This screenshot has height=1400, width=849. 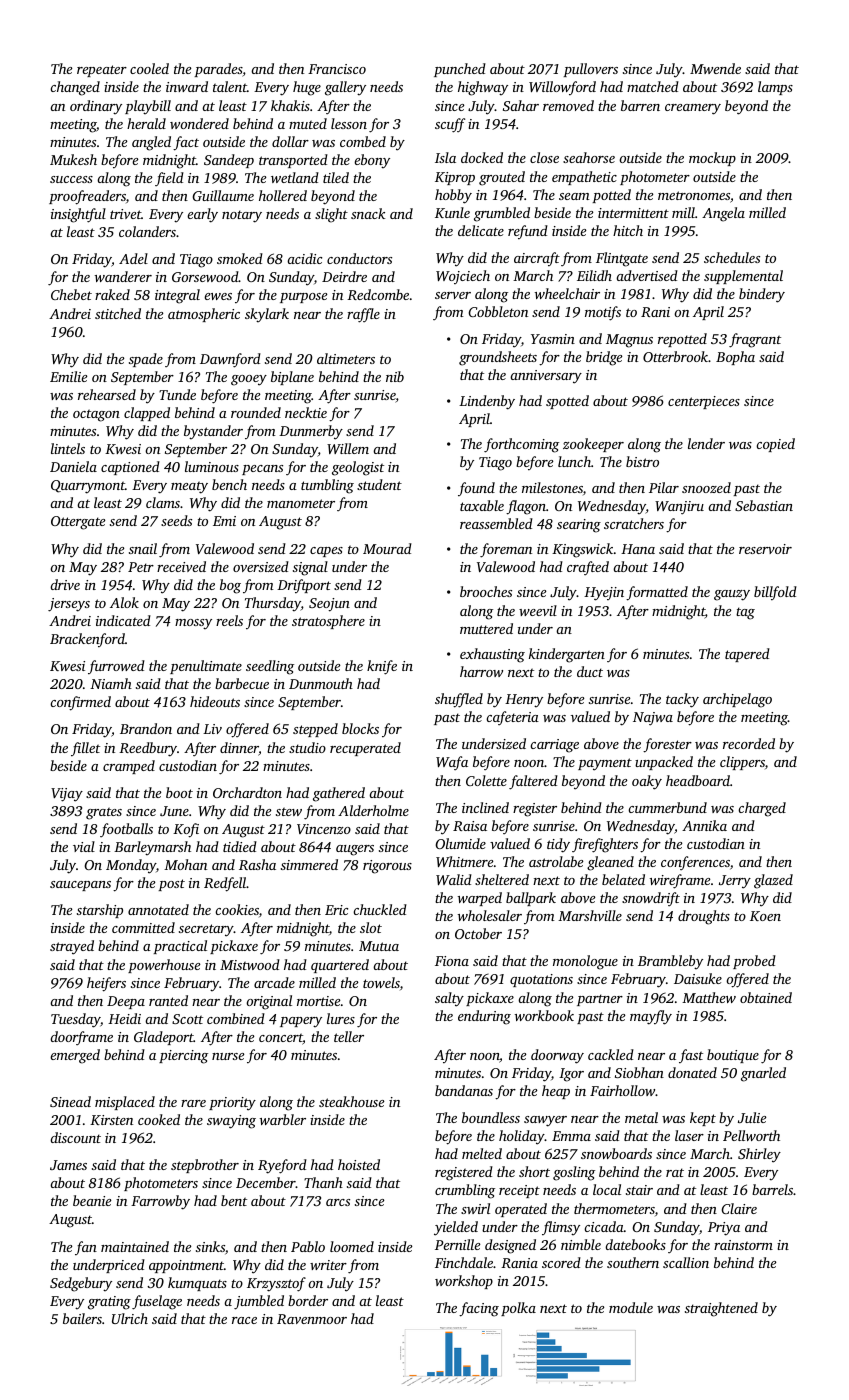 What do you see at coordinates (759, 1155) in the screenshot?
I see `Shirley` at bounding box center [759, 1155].
